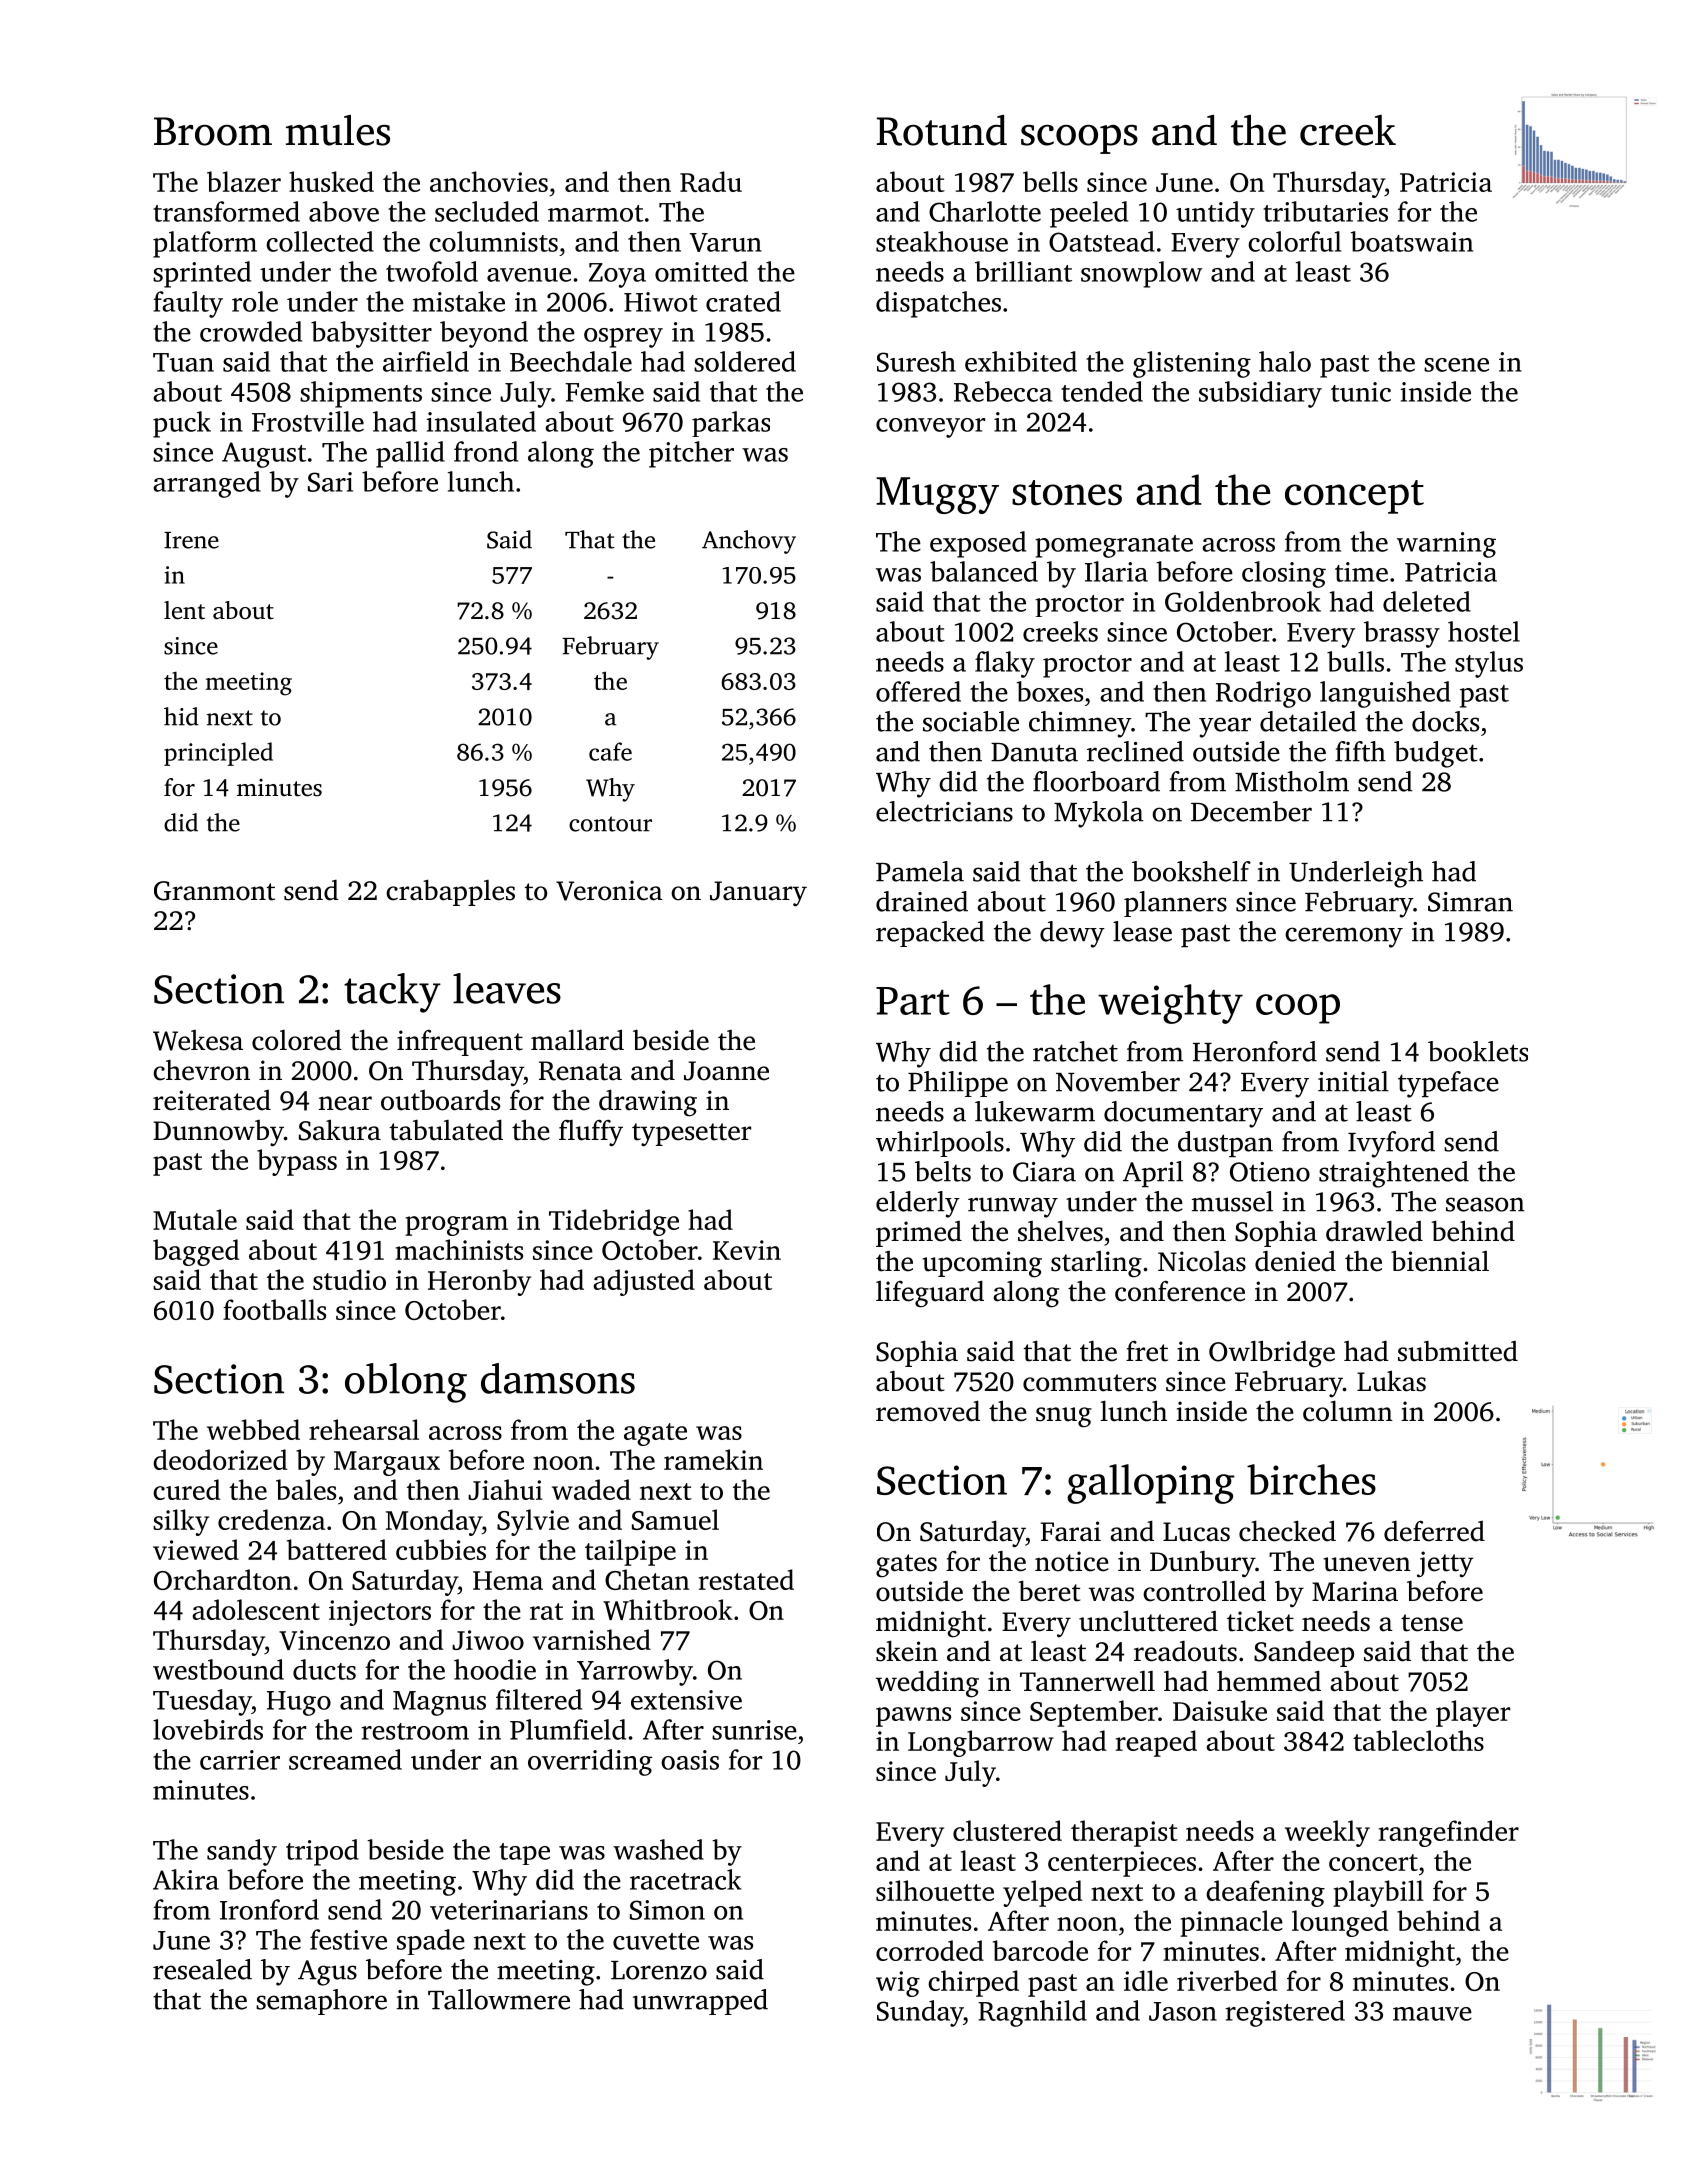  I want to click on Ragnhild, so click(1032, 2013).
